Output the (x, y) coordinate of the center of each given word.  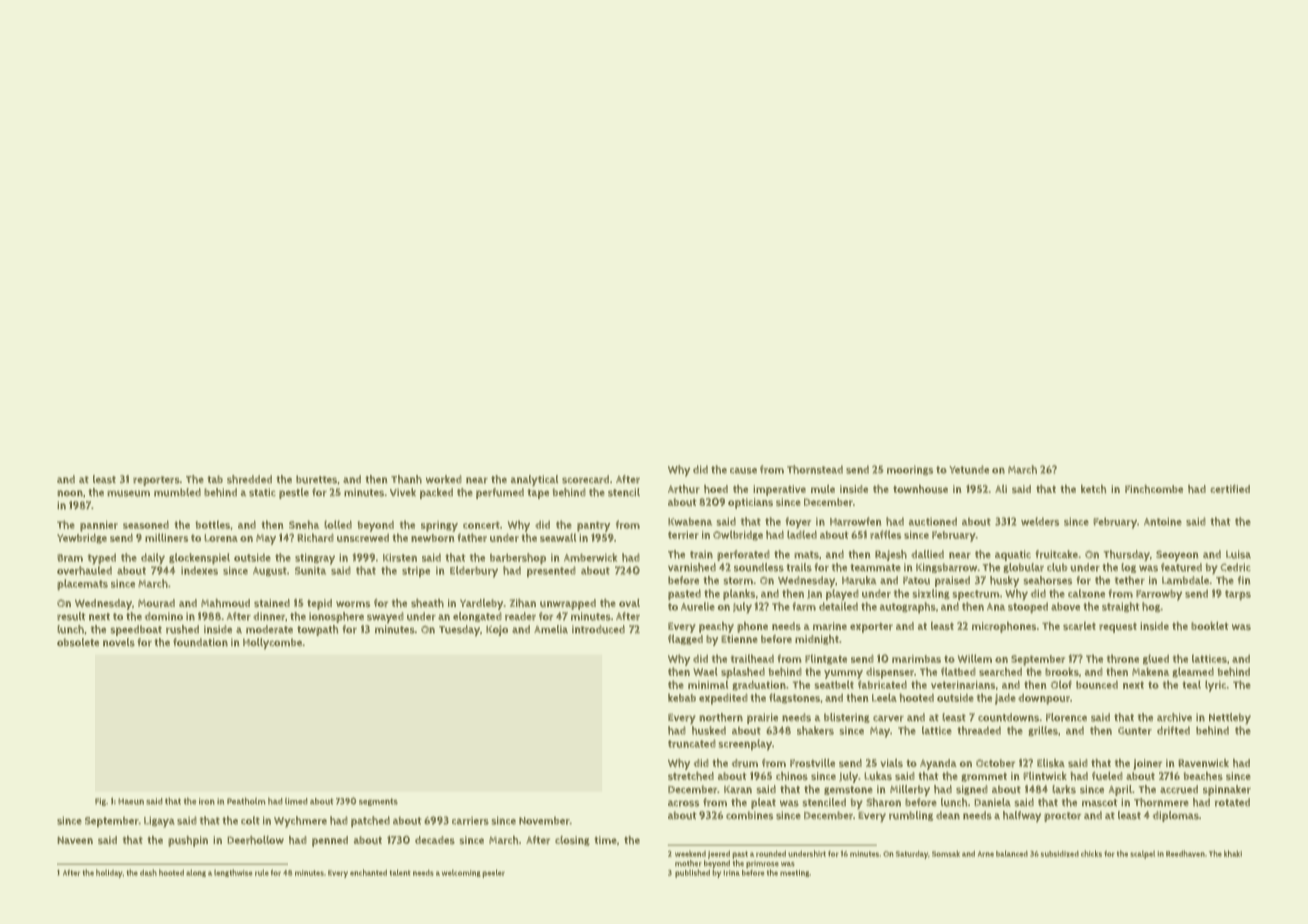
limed (296, 801)
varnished (692, 567)
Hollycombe (272, 643)
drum (745, 763)
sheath (427, 603)
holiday (109, 873)
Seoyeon (1177, 556)
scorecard (585, 479)
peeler (494, 874)
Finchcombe (1154, 489)
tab (215, 479)
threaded (979, 730)
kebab (682, 697)
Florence (1066, 717)
